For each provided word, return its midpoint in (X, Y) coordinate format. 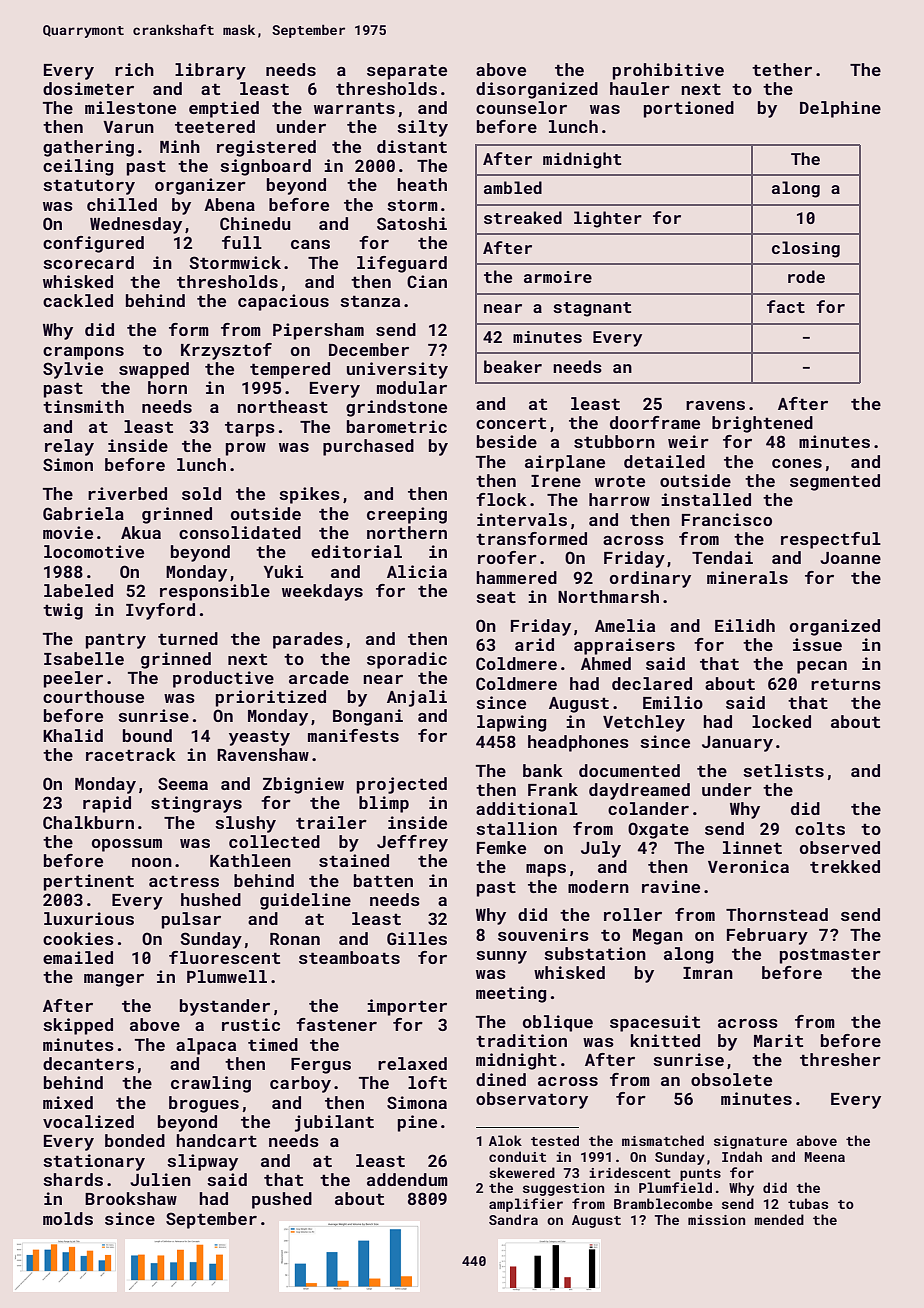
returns (846, 684)
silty (422, 128)
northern (407, 532)
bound (147, 735)
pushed (282, 1200)
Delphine (840, 109)
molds (68, 1218)
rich (134, 69)
